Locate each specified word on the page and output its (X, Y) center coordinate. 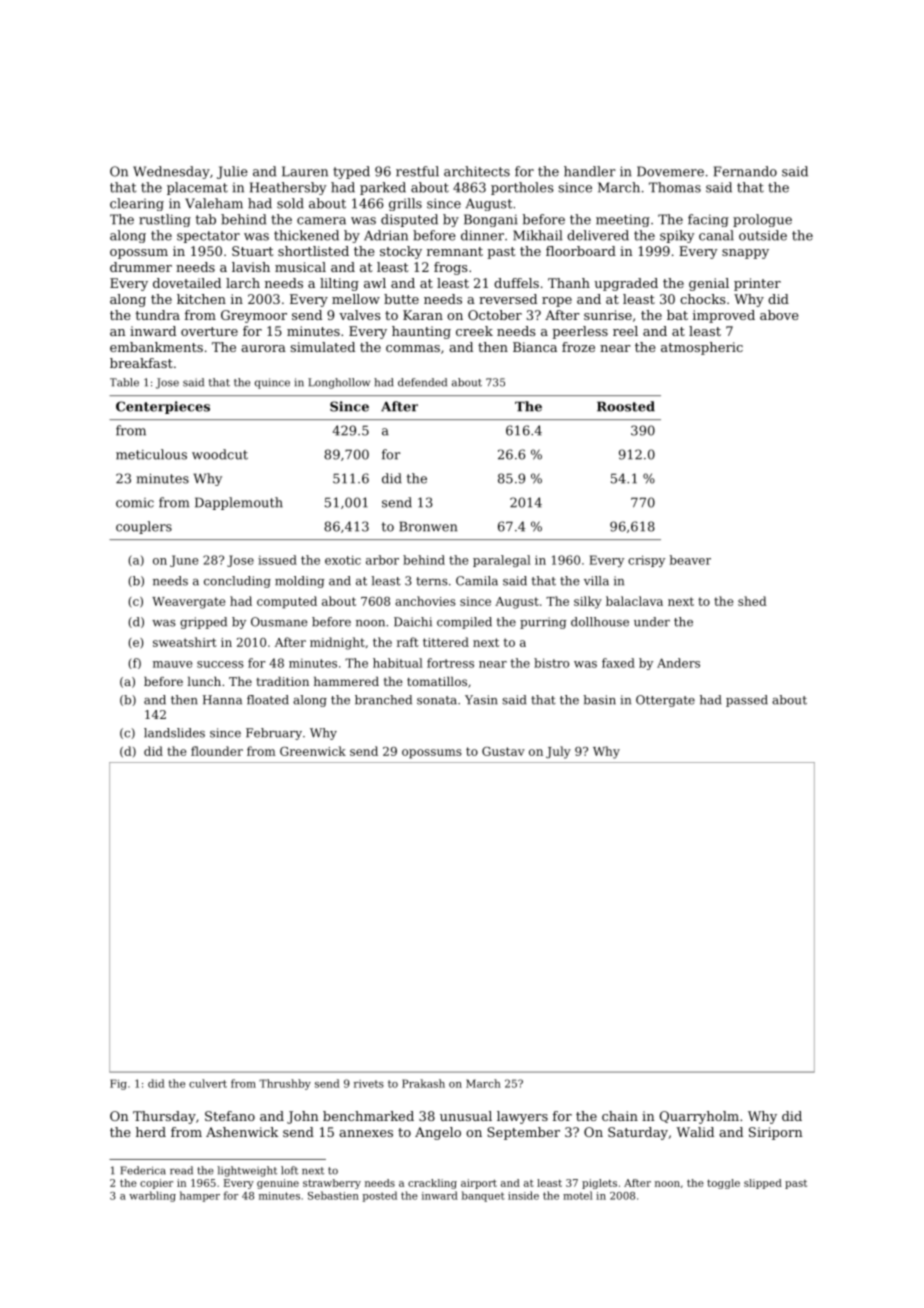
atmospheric (702, 348)
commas (413, 348)
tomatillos (437, 681)
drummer (141, 267)
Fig (118, 1084)
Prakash (423, 1083)
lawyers (522, 1117)
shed (752, 601)
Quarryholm (699, 1117)
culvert (208, 1083)
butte (401, 299)
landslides (174, 733)
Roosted (626, 406)
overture (209, 331)
